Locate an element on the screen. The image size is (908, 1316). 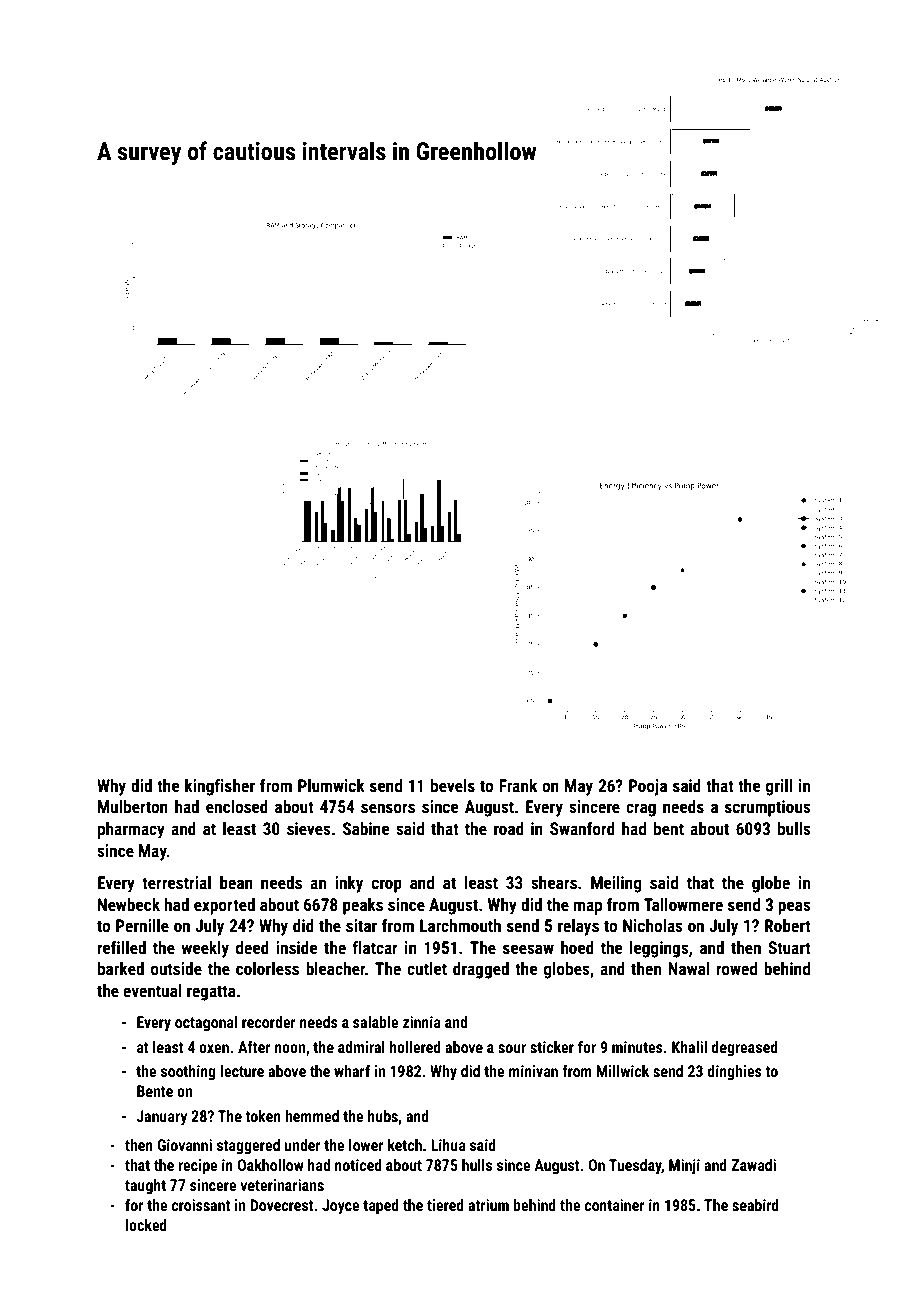
Plumwick is located at coordinates (331, 785).
